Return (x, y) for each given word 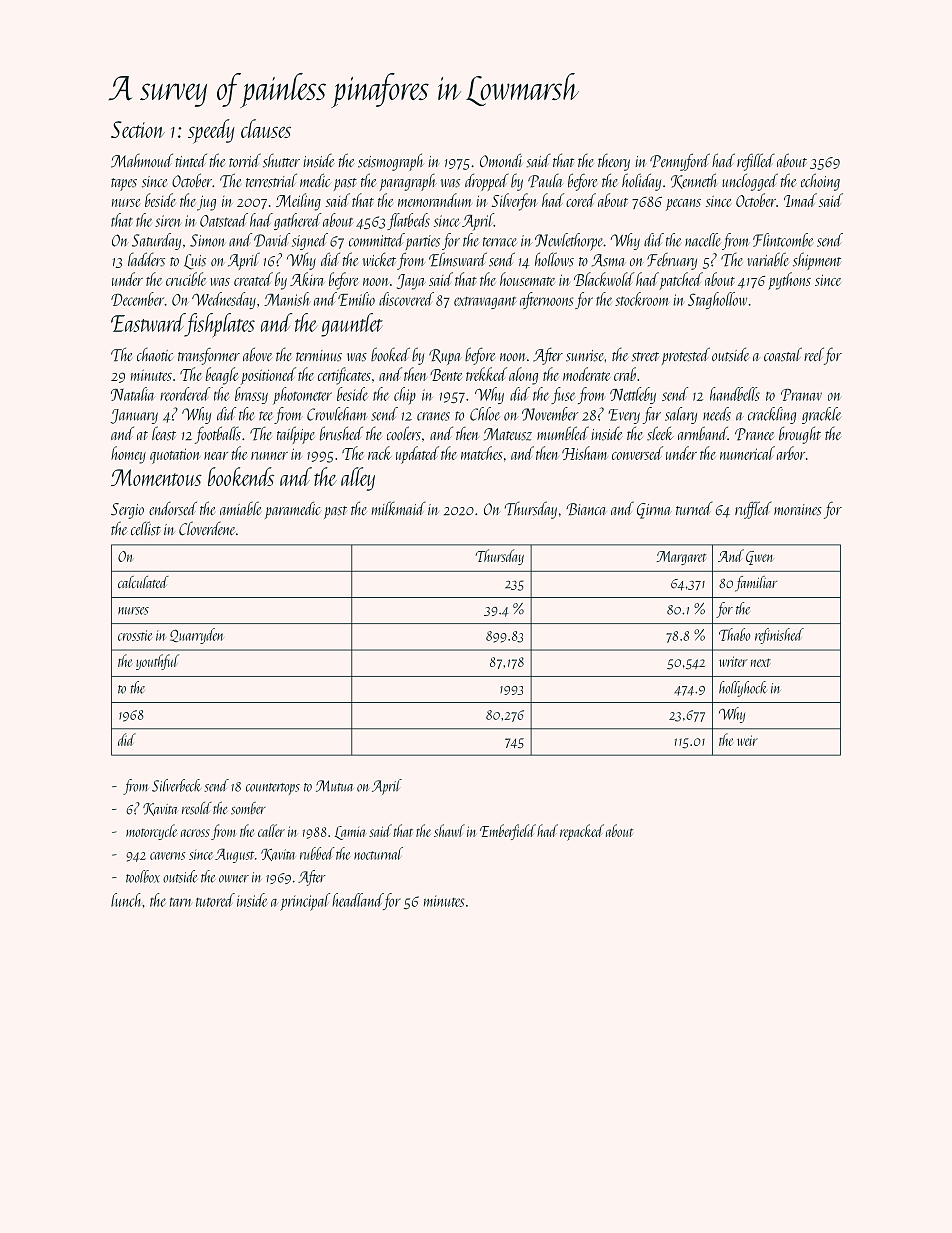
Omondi (501, 160)
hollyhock (743, 689)
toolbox (143, 876)
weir (747, 740)
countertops (273, 789)
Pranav (801, 394)
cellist (146, 528)
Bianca (585, 509)
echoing (820, 182)
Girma (654, 511)
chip (405, 396)
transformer (209, 356)
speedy (211, 131)
